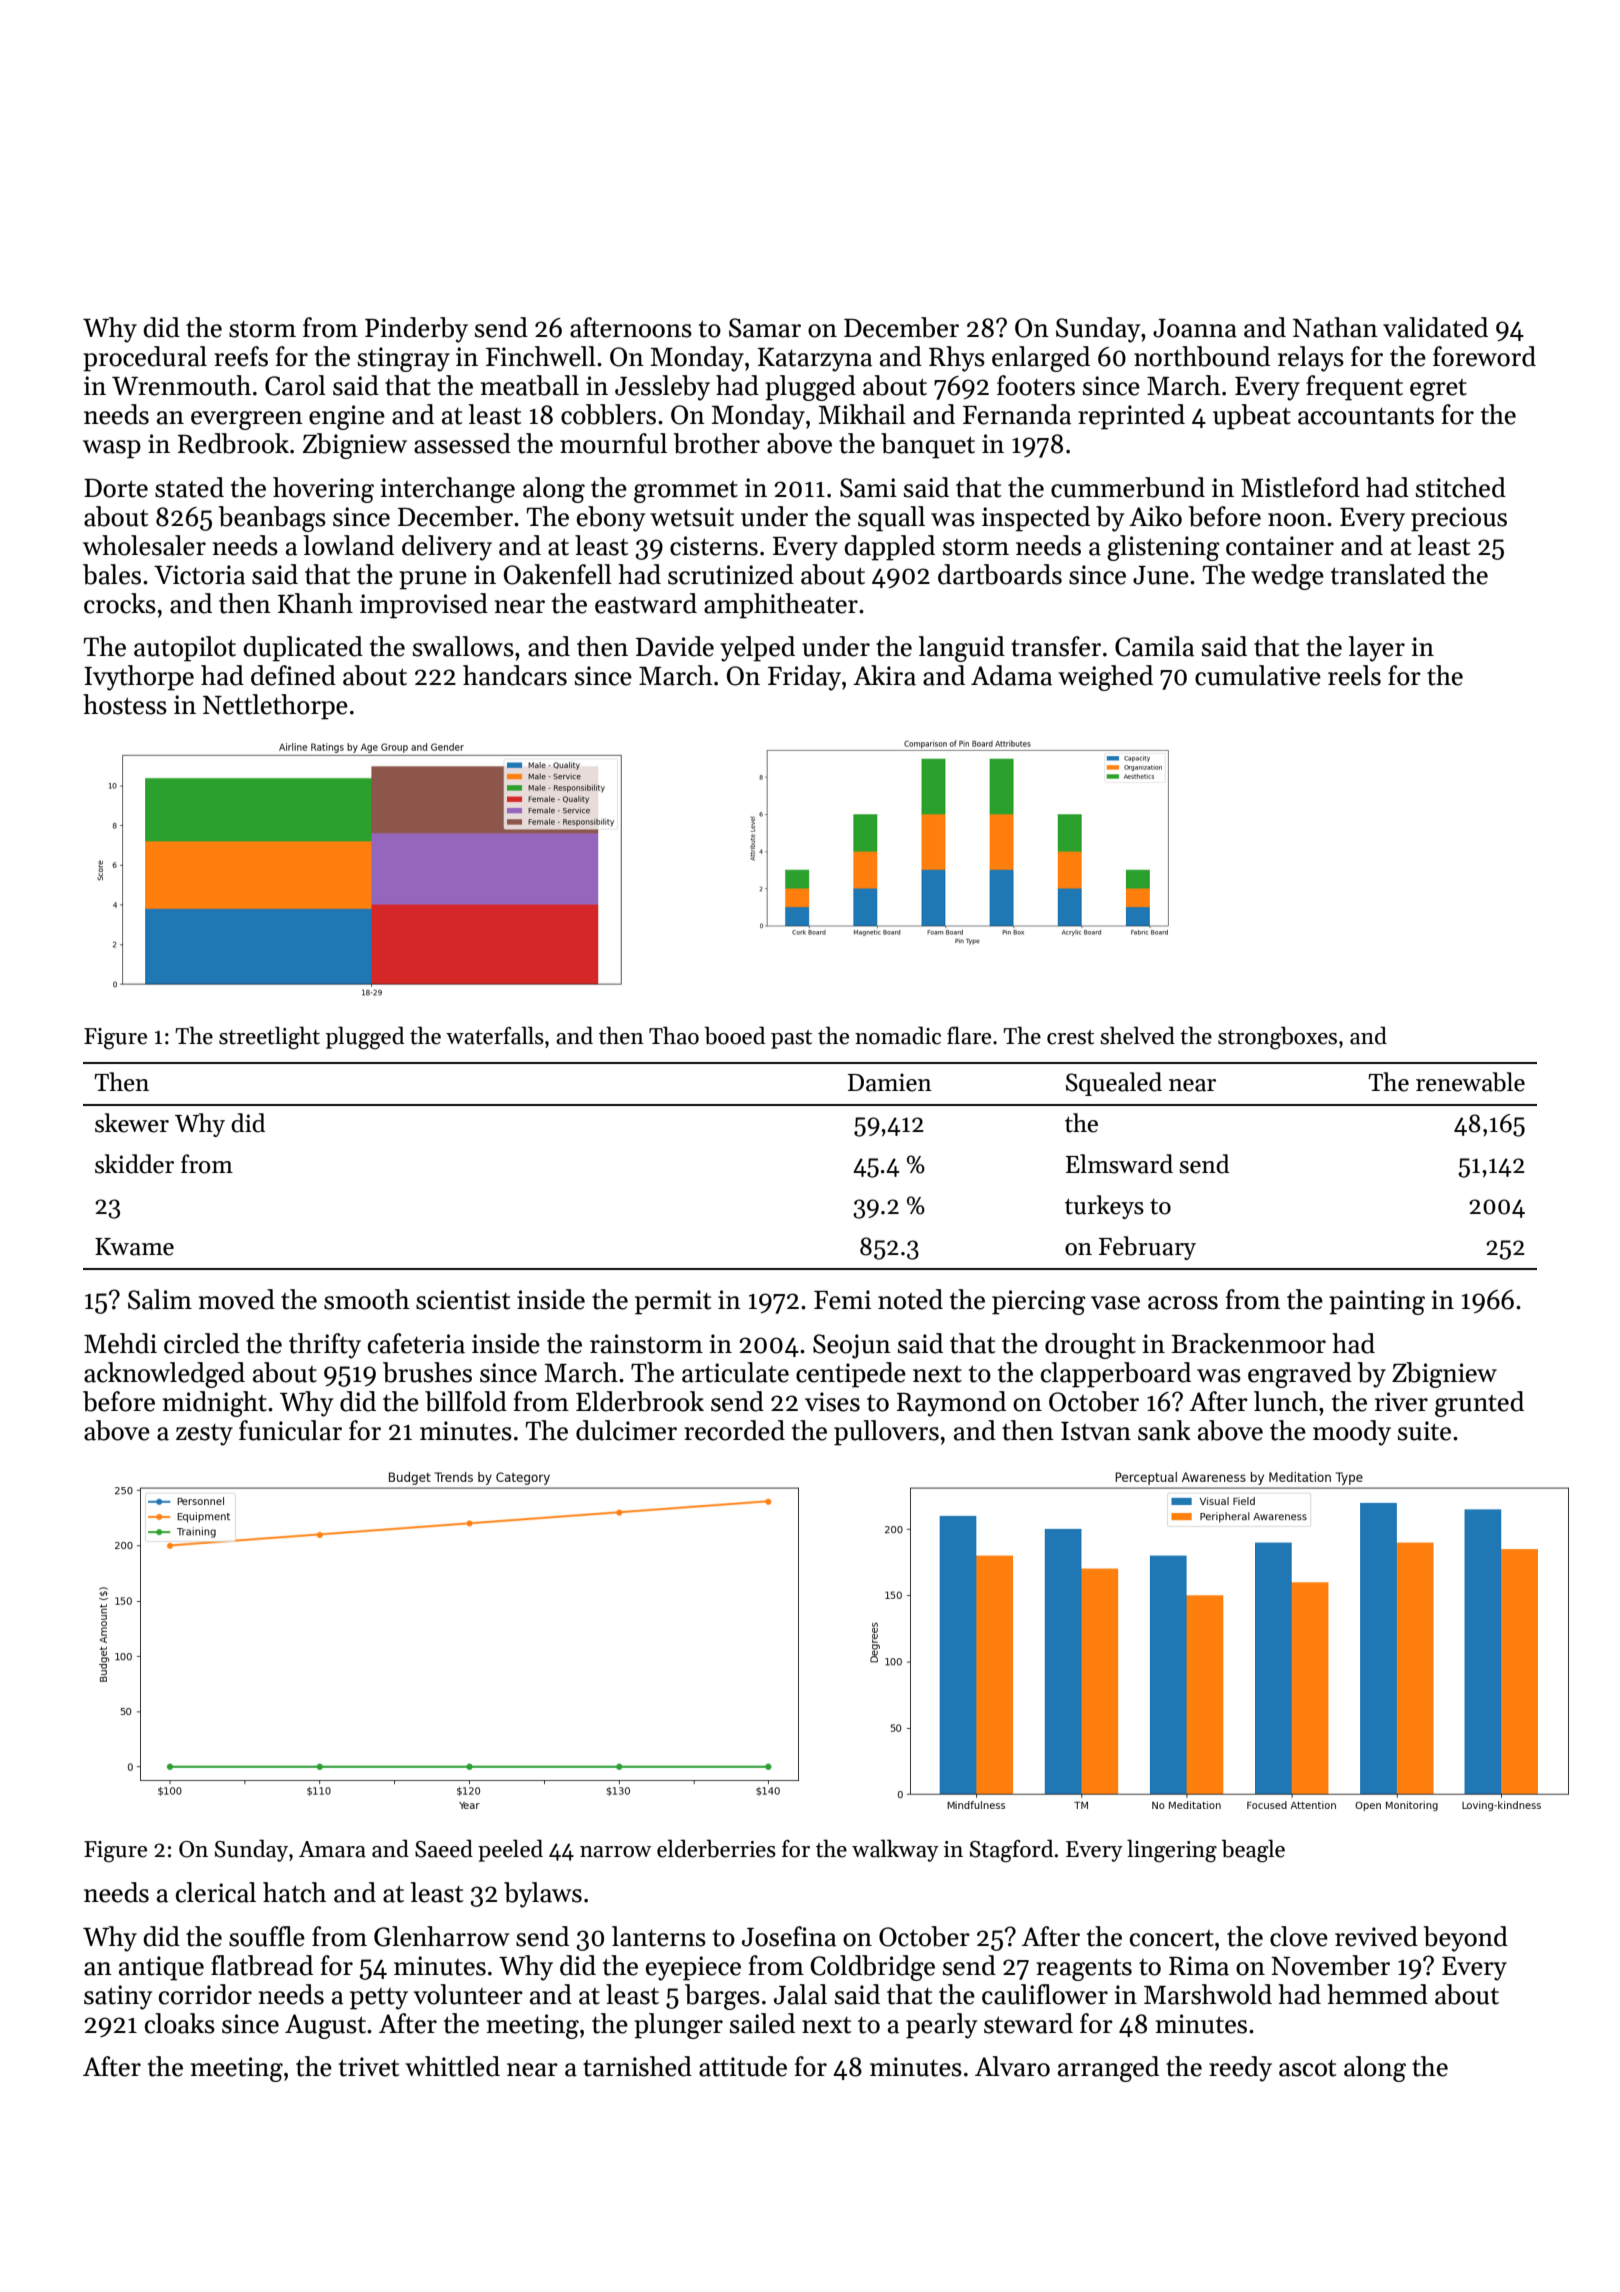 The image size is (1620, 2292). What do you see at coordinates (941, 2026) in the screenshot?
I see `pearly` at bounding box center [941, 2026].
